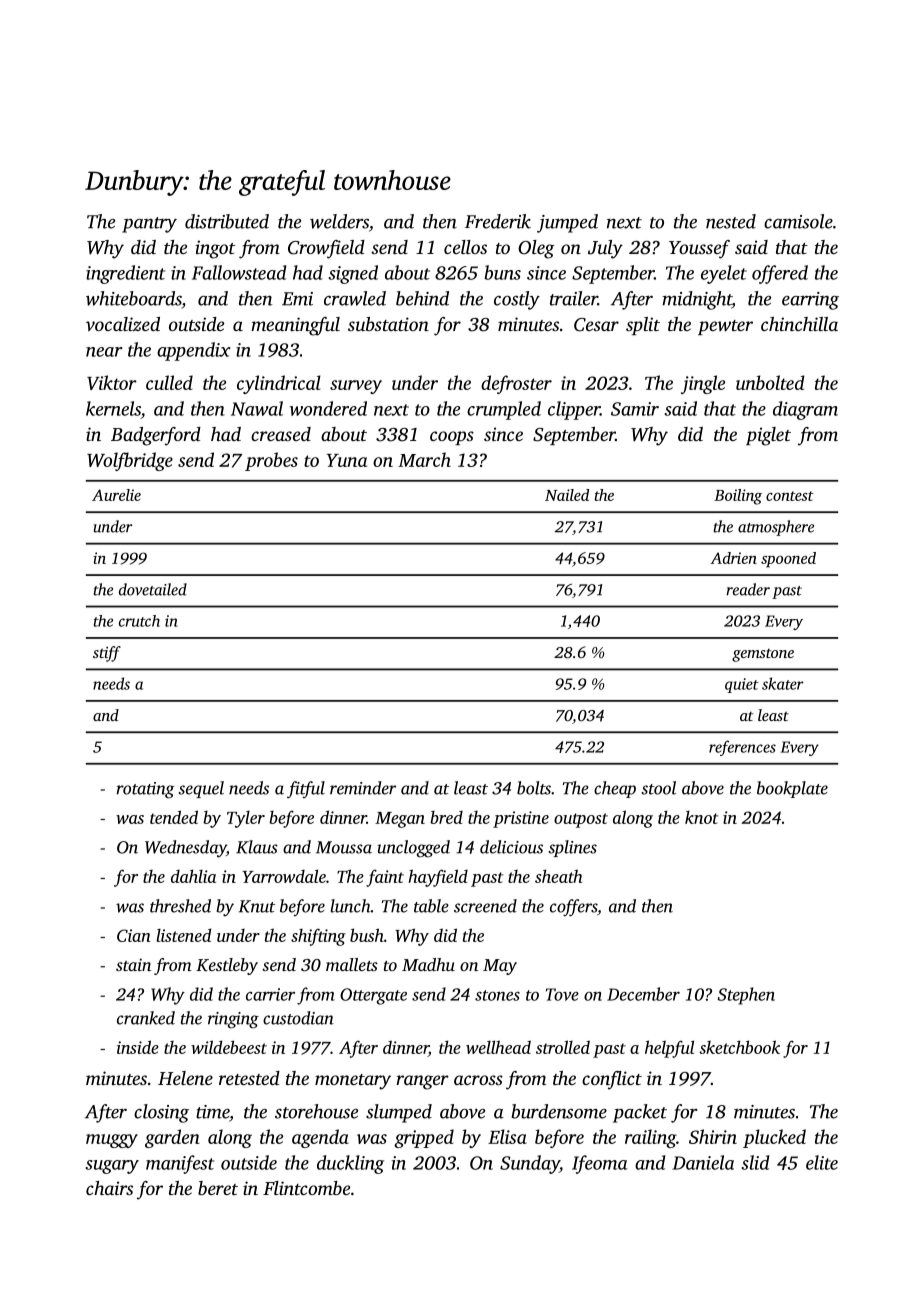 The width and height of the screenshot is (924, 1311). I want to click on beret, so click(218, 1188).
